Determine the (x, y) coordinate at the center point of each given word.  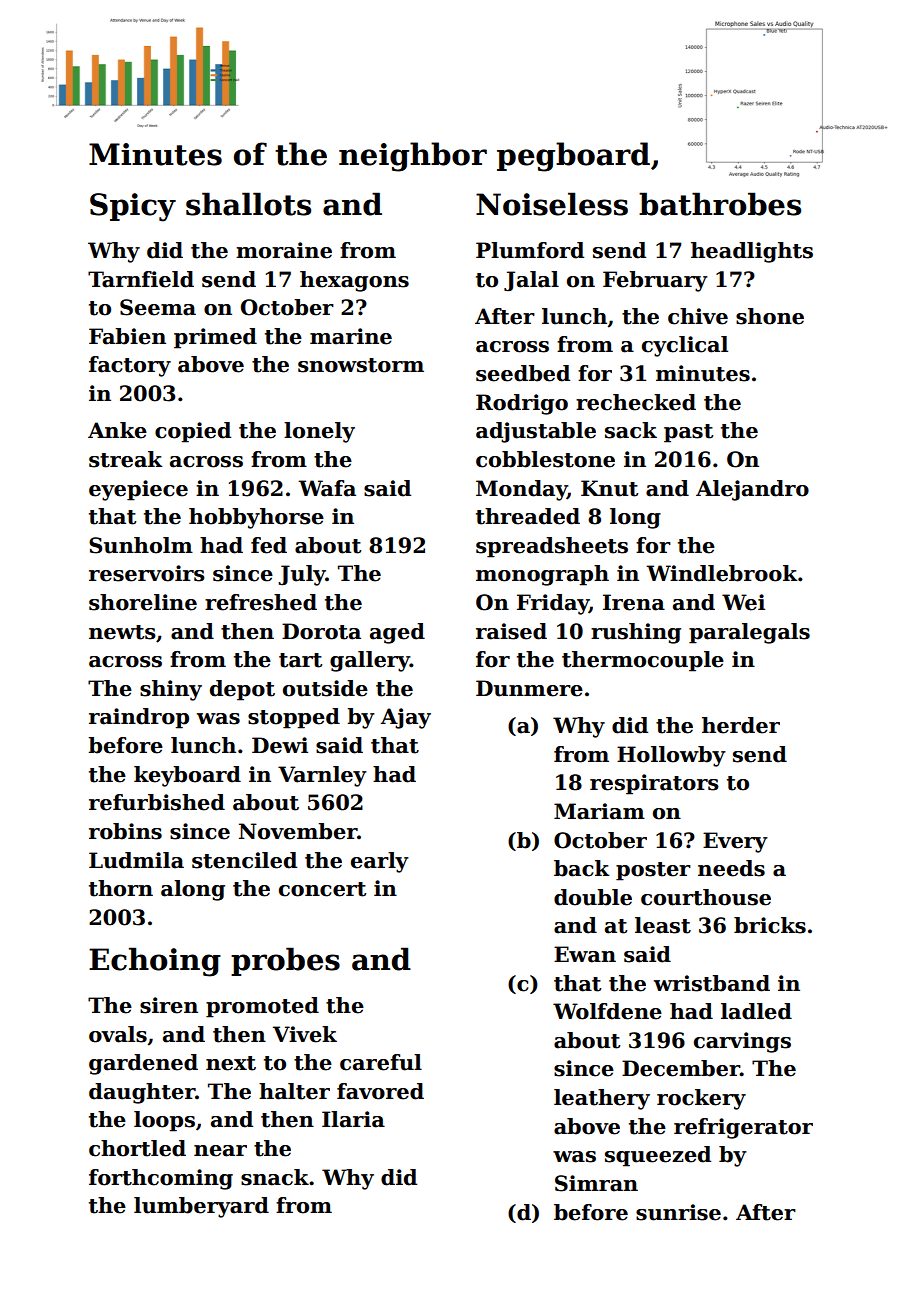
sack (631, 430)
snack (275, 1177)
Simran (596, 1183)
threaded (528, 516)
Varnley (322, 776)
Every (735, 842)
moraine (284, 250)
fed (269, 545)
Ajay (406, 718)
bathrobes (720, 204)
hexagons (354, 281)
